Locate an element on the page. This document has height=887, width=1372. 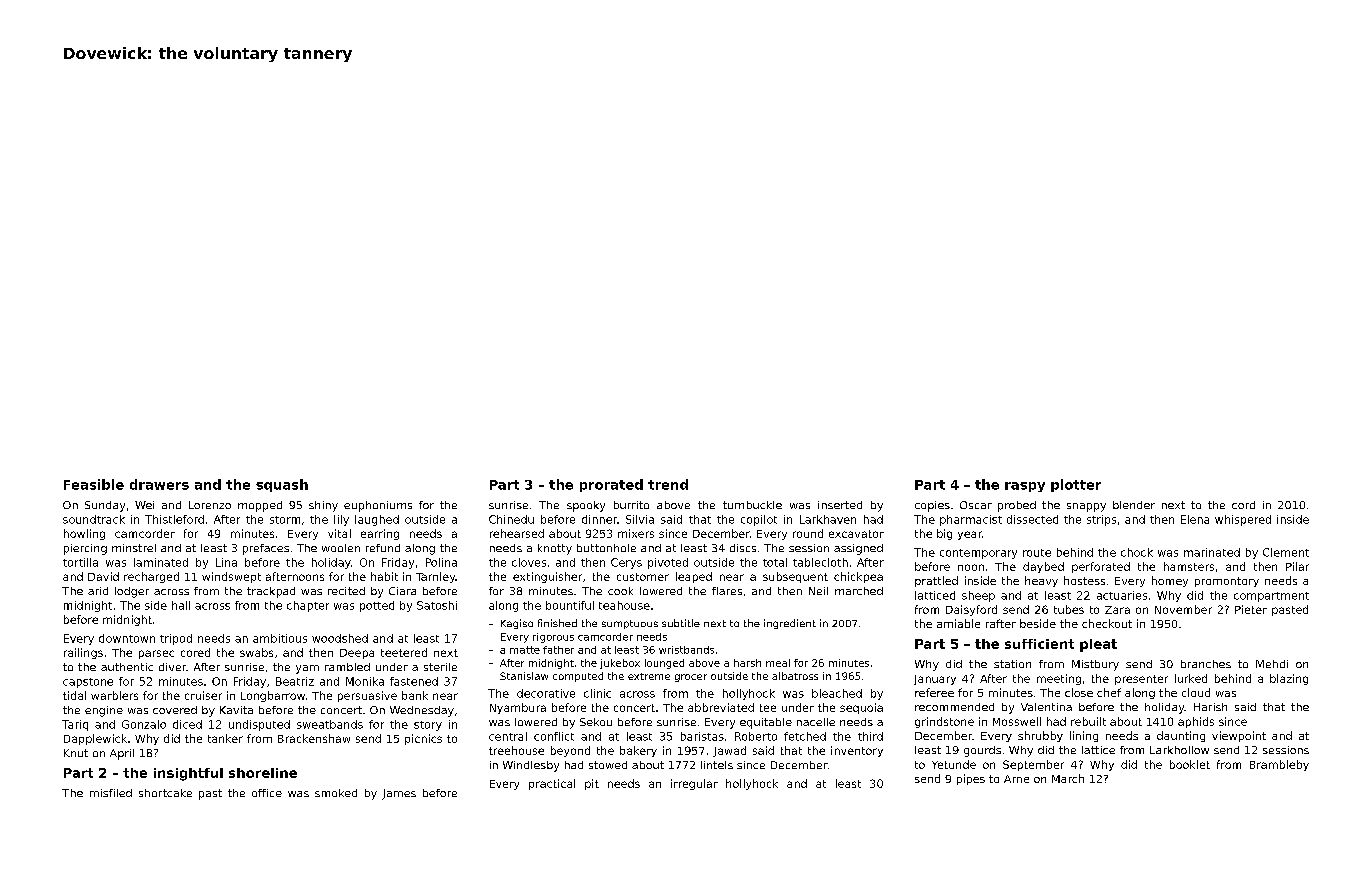
shortcake is located at coordinates (165, 793).
